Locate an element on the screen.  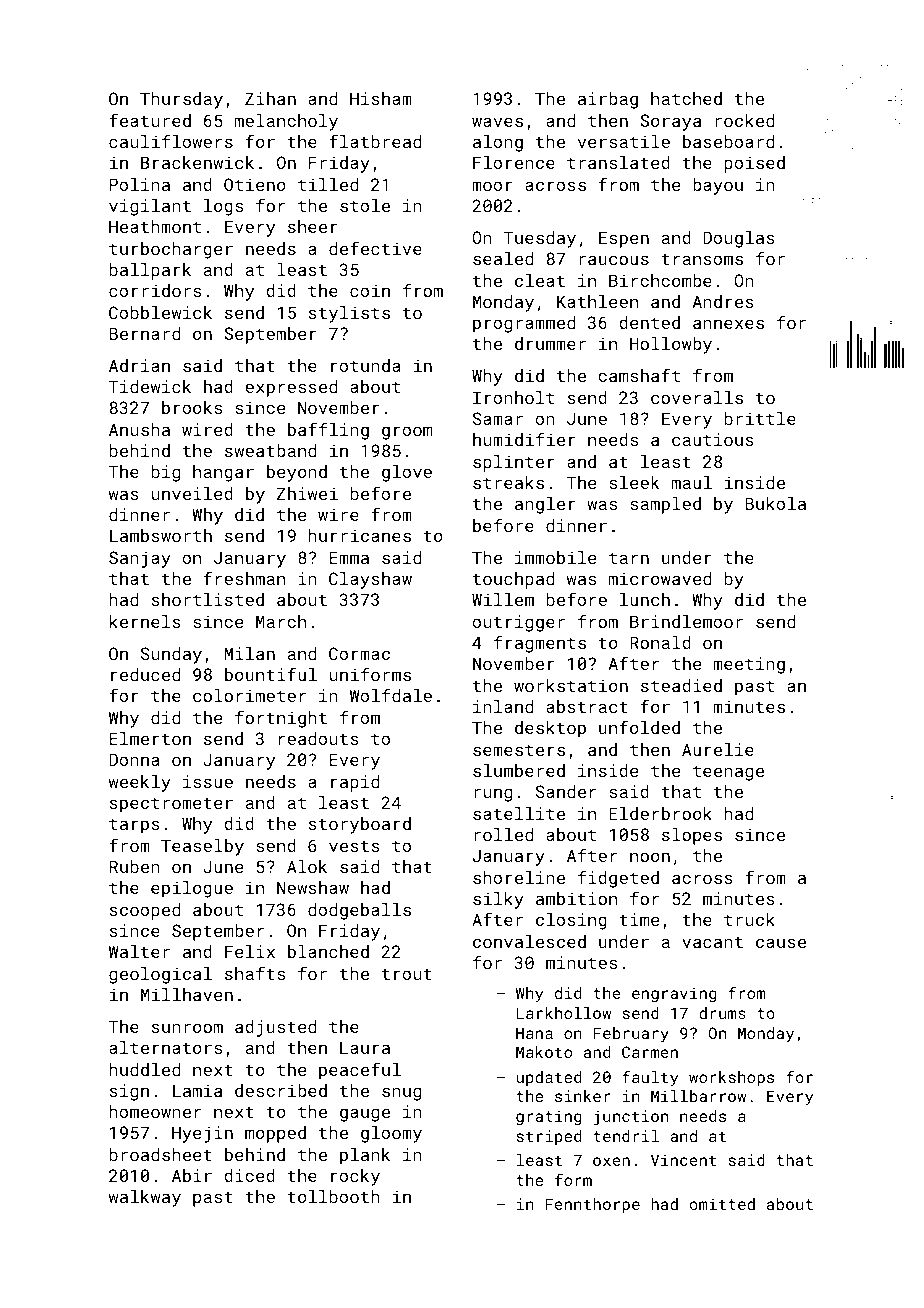
touchpad is located at coordinates (513, 580).
